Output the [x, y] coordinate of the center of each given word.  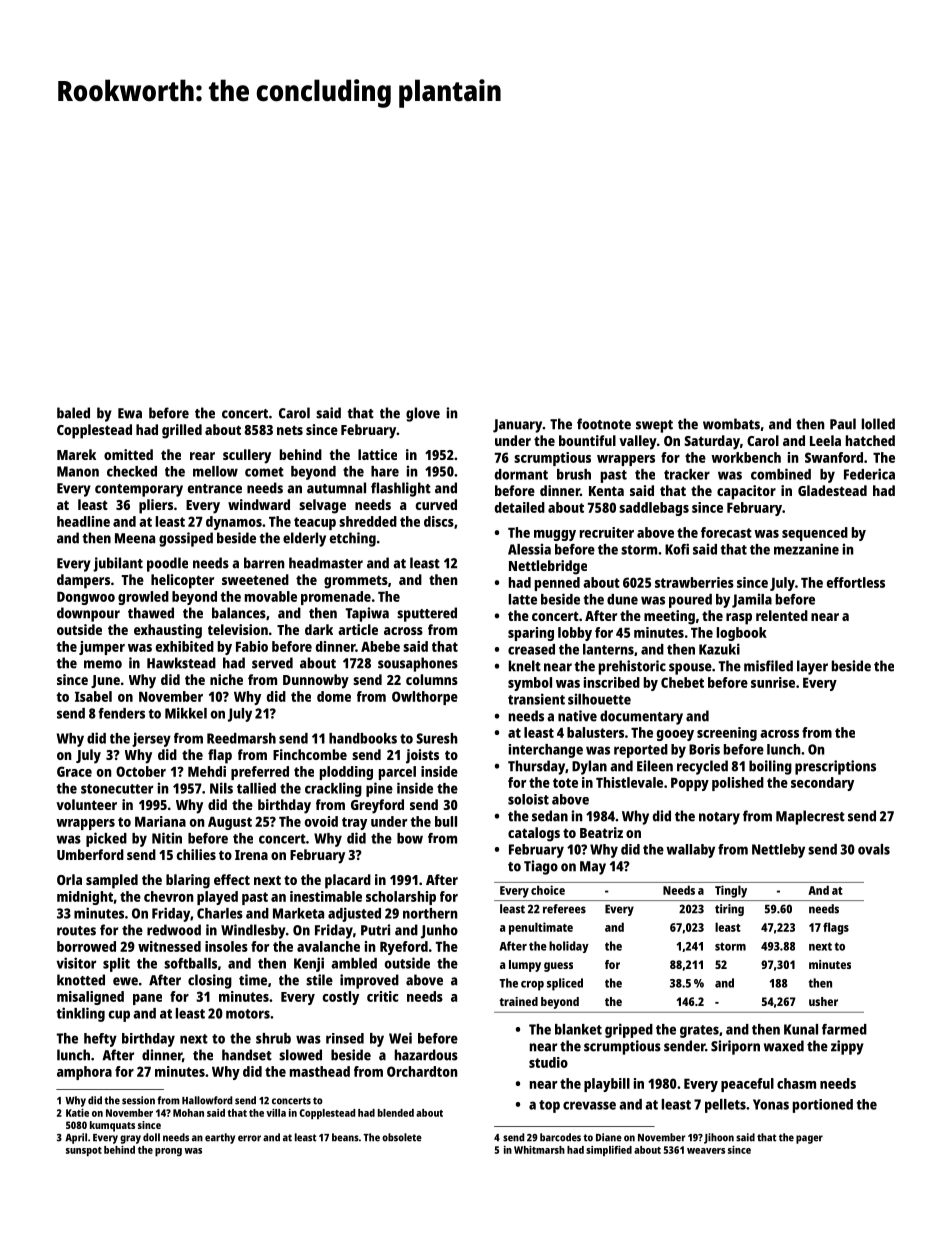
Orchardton [422, 1071]
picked [106, 839]
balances [239, 613]
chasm [796, 1083]
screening [727, 734]
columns [432, 679]
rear [202, 456]
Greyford [377, 806]
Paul [843, 424]
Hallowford [207, 1100]
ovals [874, 849]
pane [147, 999]
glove [423, 414]
